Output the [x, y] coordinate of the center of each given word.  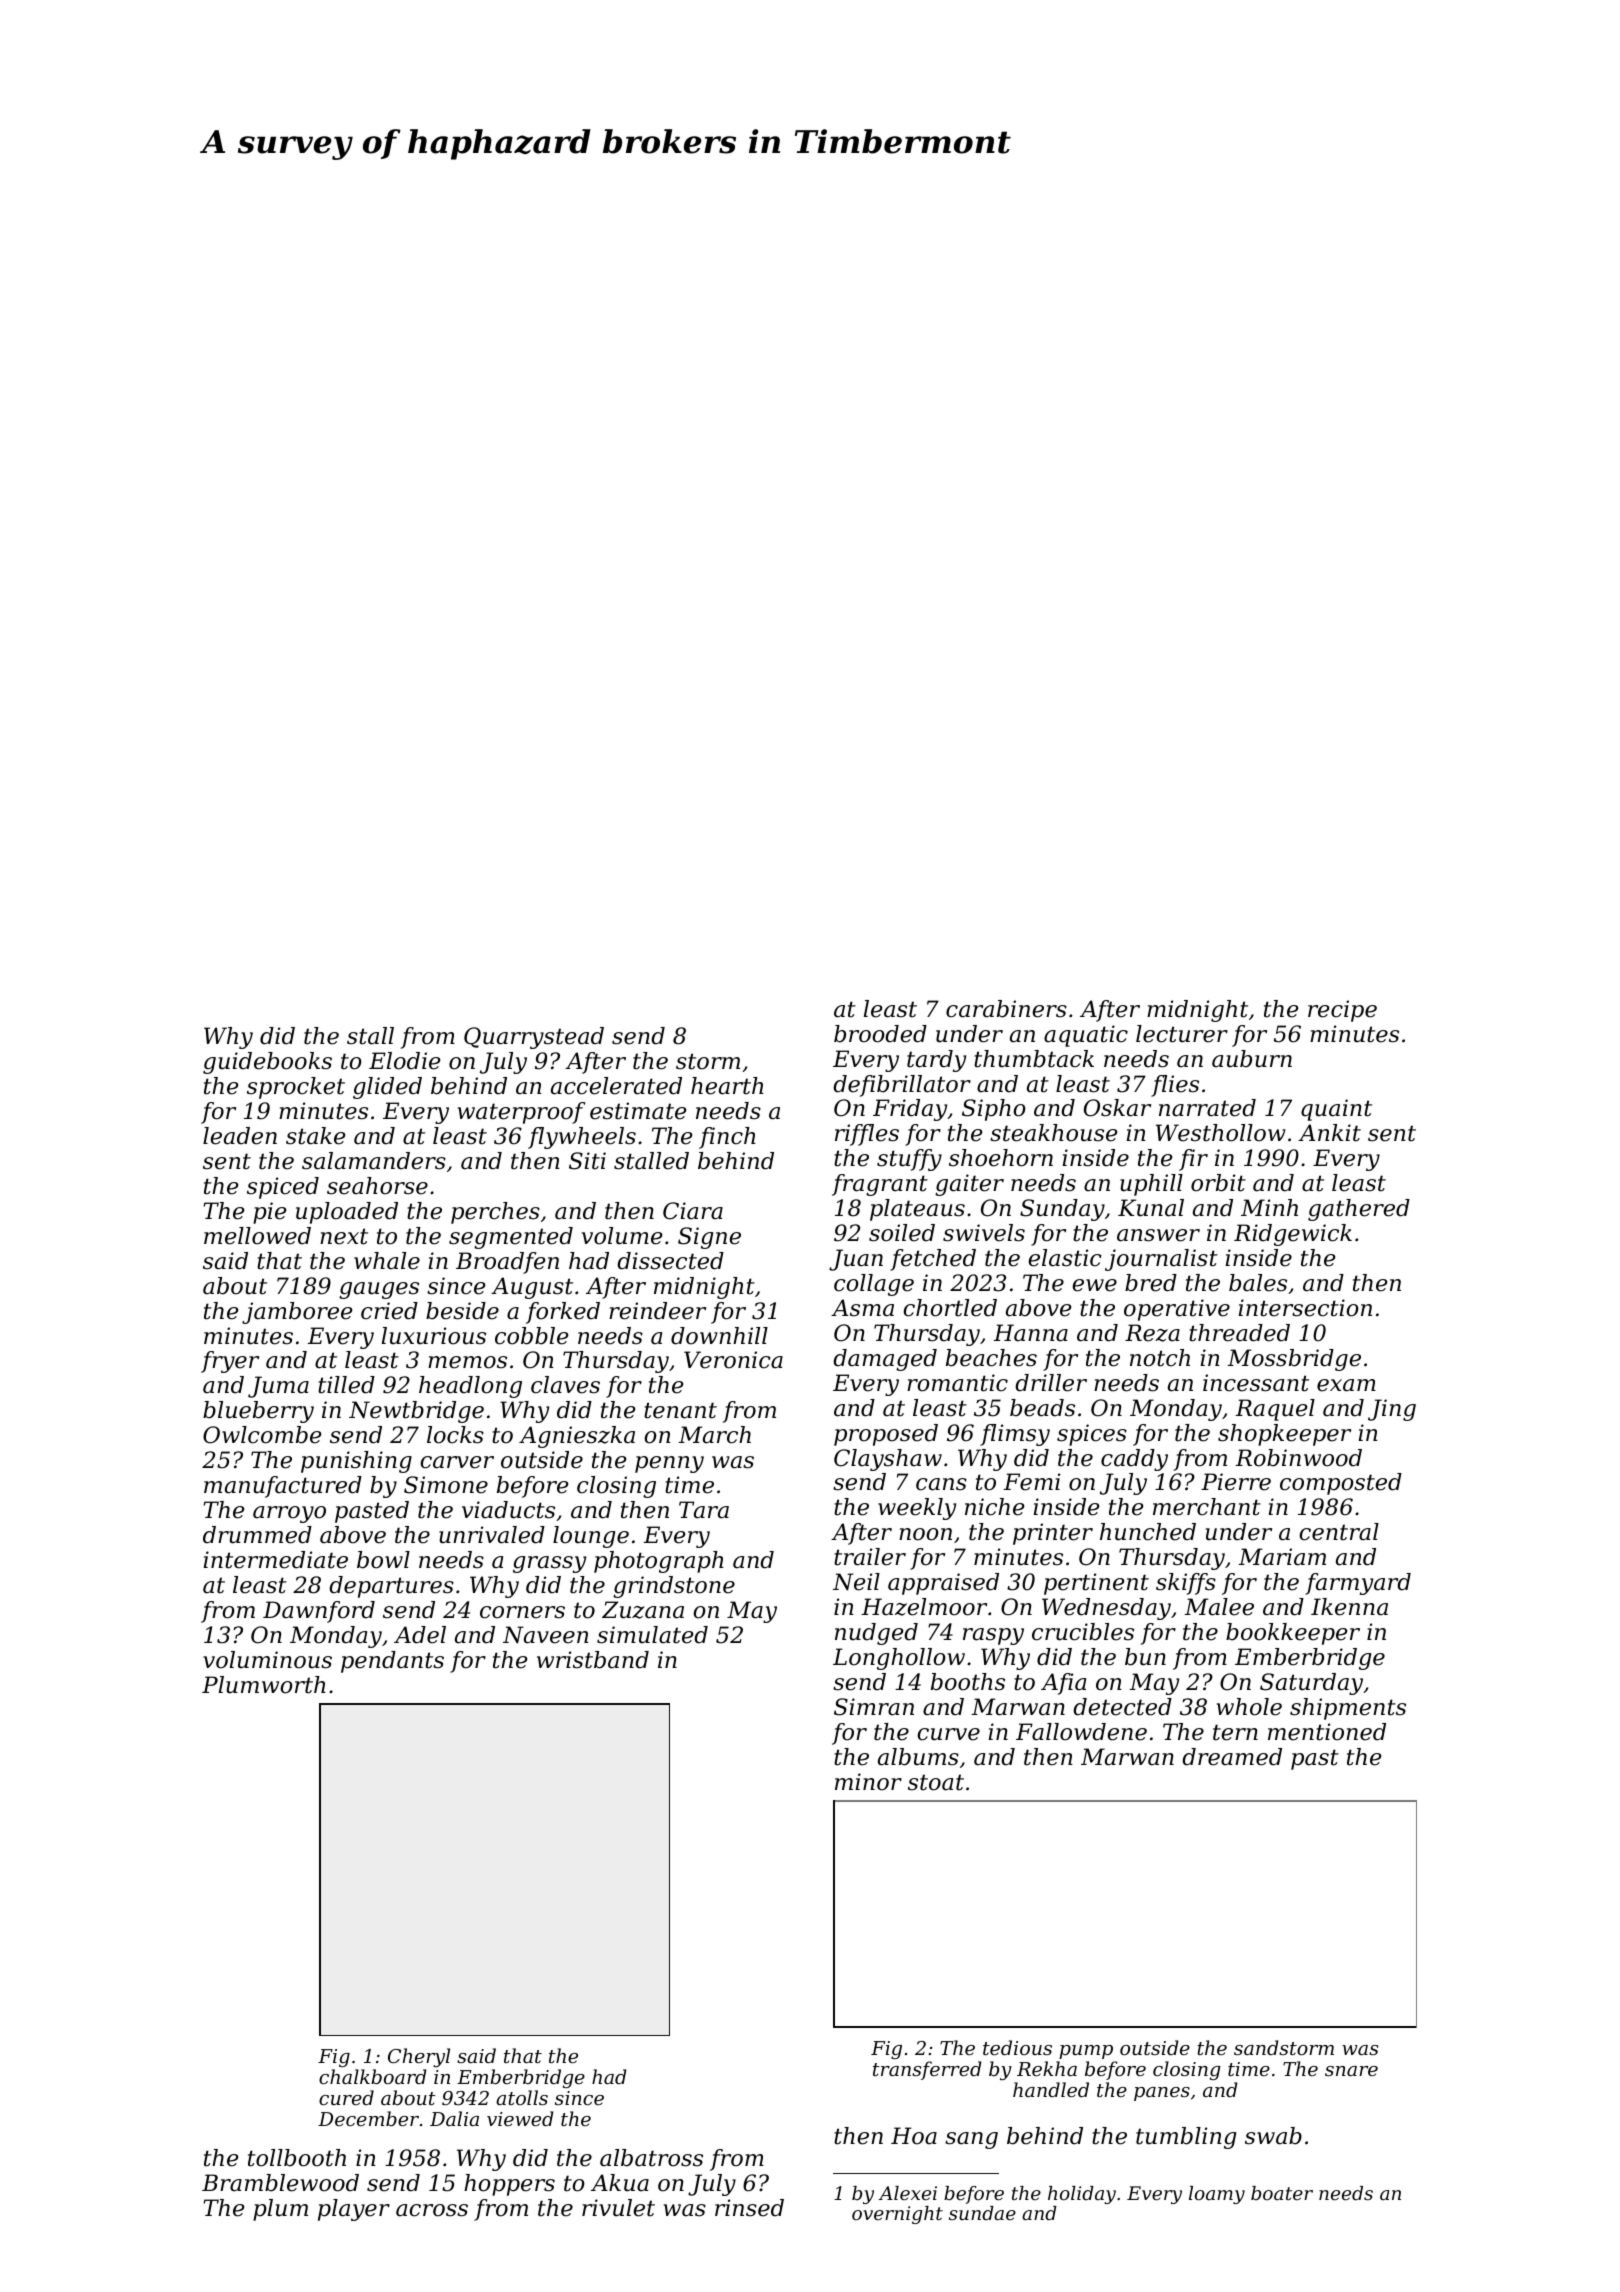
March [715, 1435]
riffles [867, 1135]
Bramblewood [280, 2183]
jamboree [297, 1313]
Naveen [546, 1635]
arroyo [289, 1514]
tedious [1017, 2047]
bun [1145, 1657]
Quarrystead [534, 1038]
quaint [1336, 1110]
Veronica [733, 1360]
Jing [1392, 1410]
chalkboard [373, 2076]
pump [1086, 2052]
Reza [1152, 1333]
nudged [876, 1634]
